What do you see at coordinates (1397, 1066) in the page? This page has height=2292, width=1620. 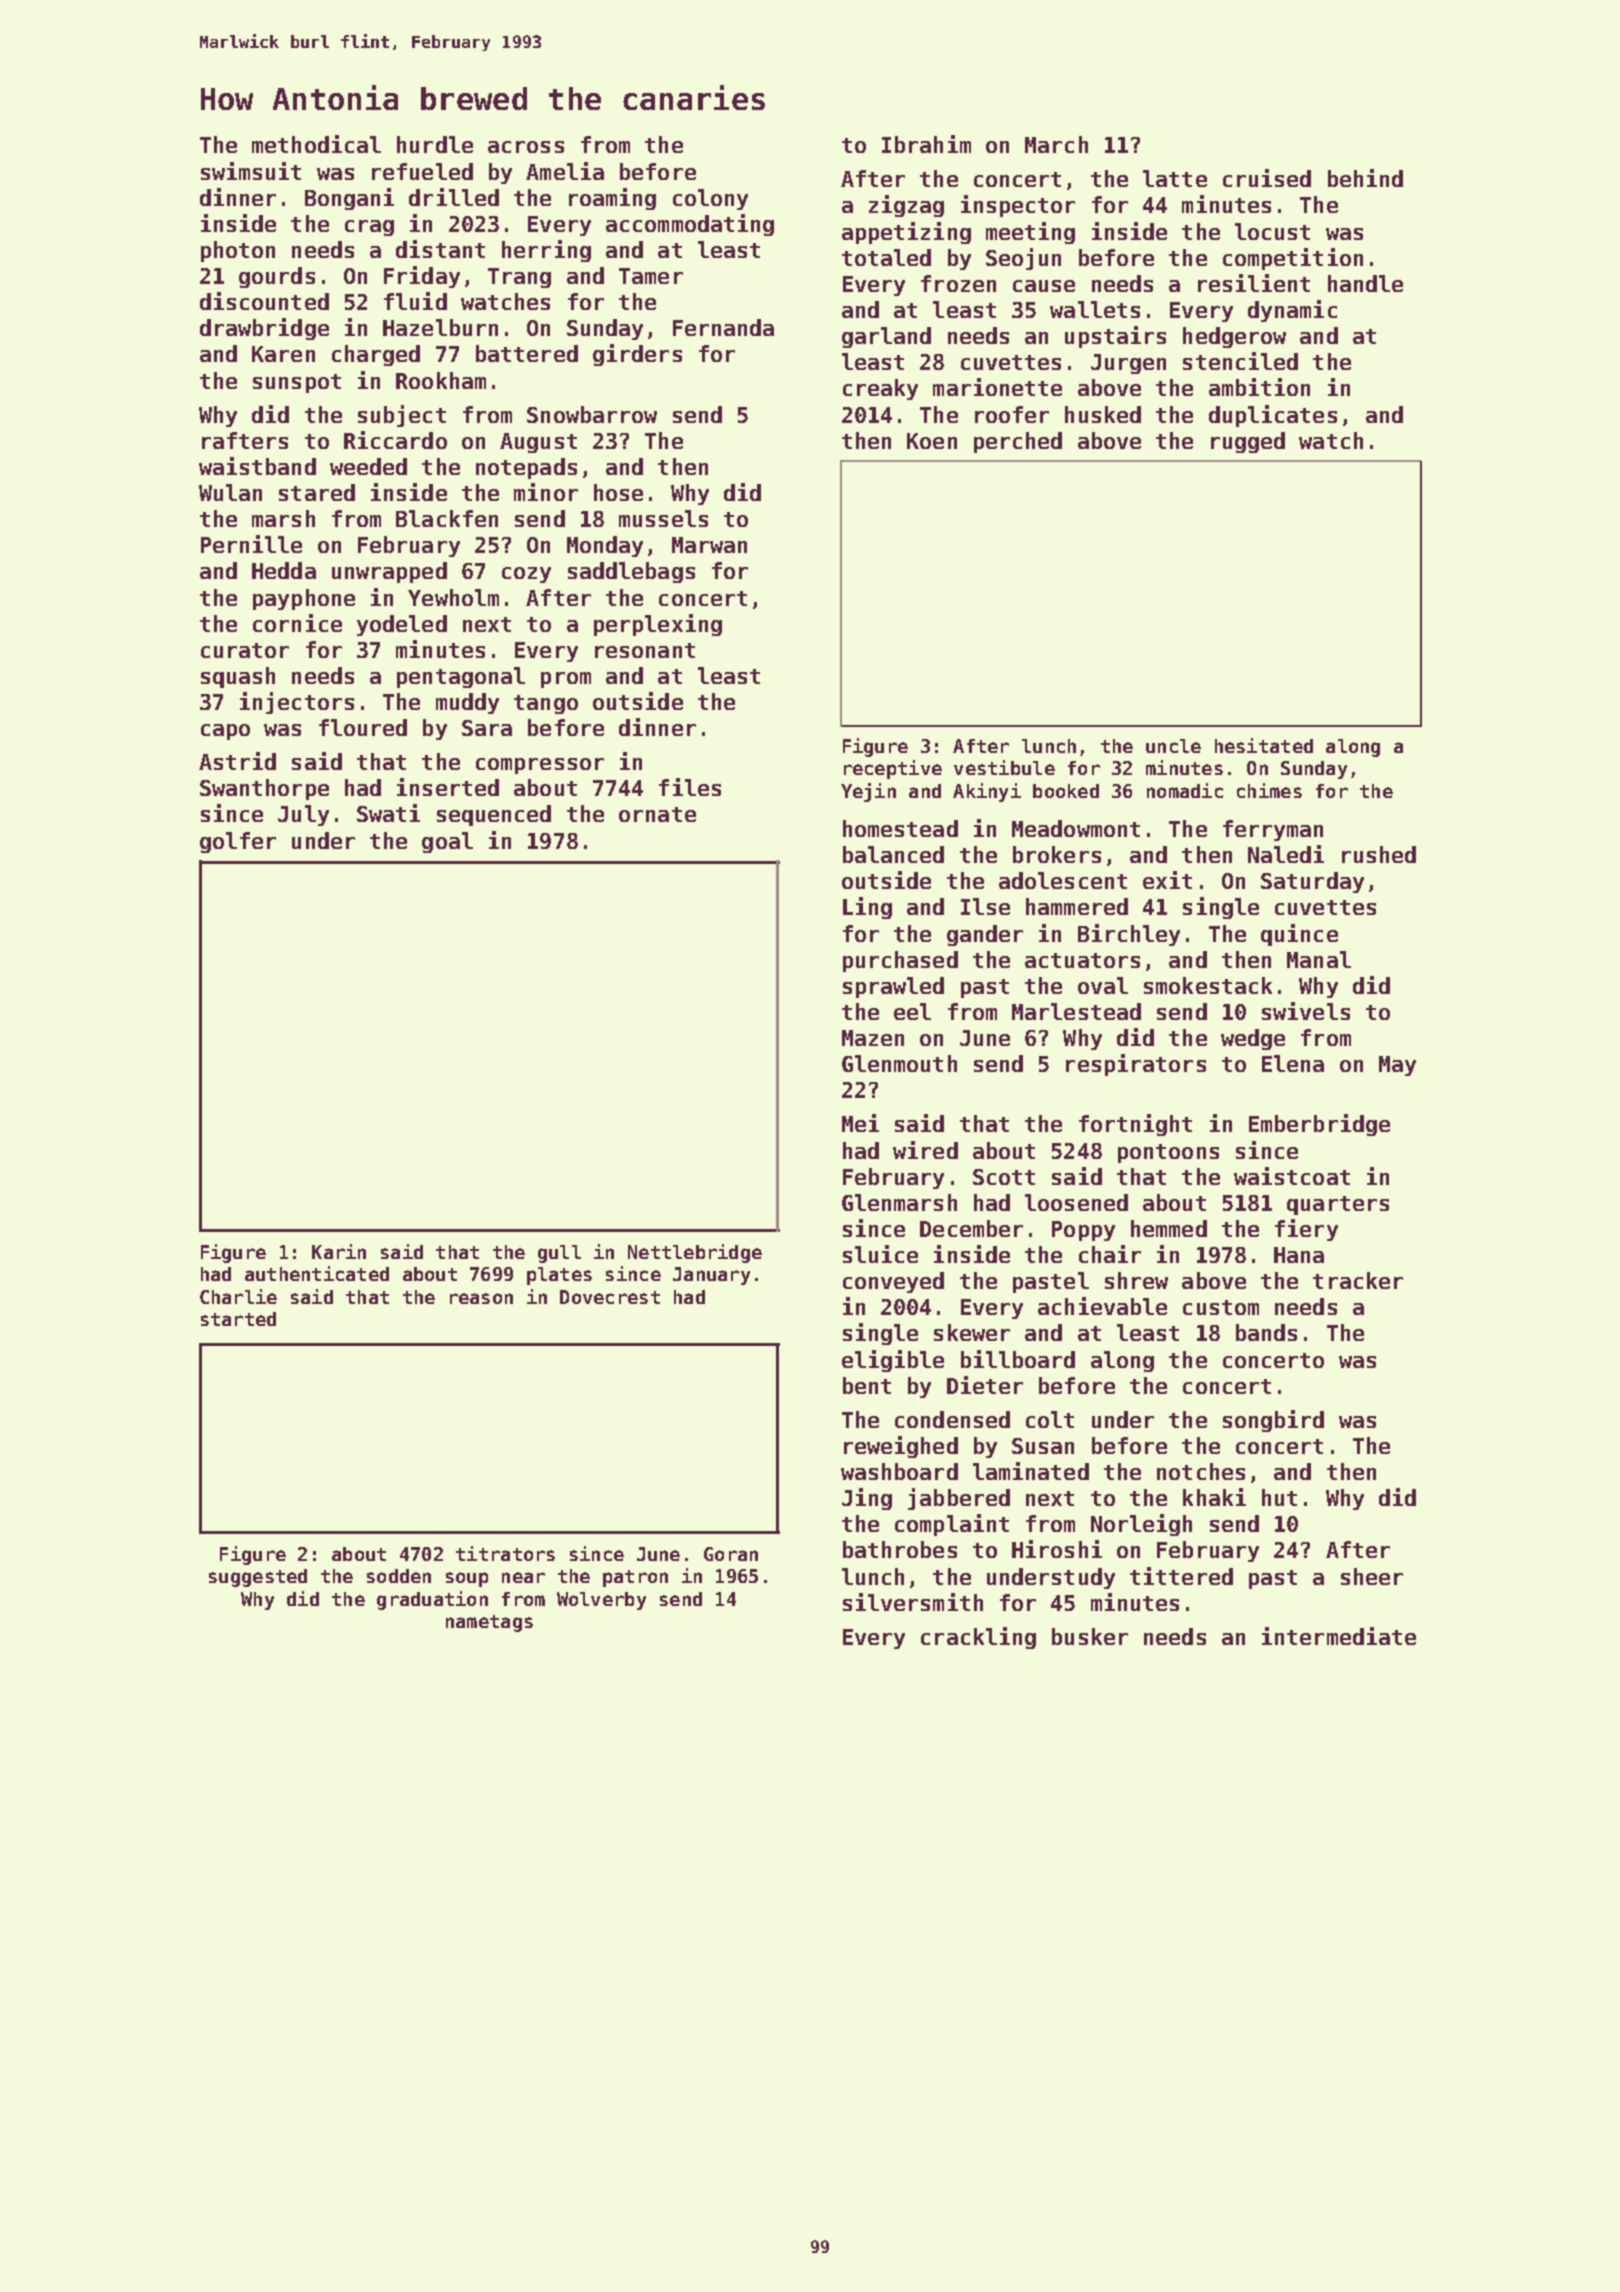 I see `May` at bounding box center [1397, 1066].
